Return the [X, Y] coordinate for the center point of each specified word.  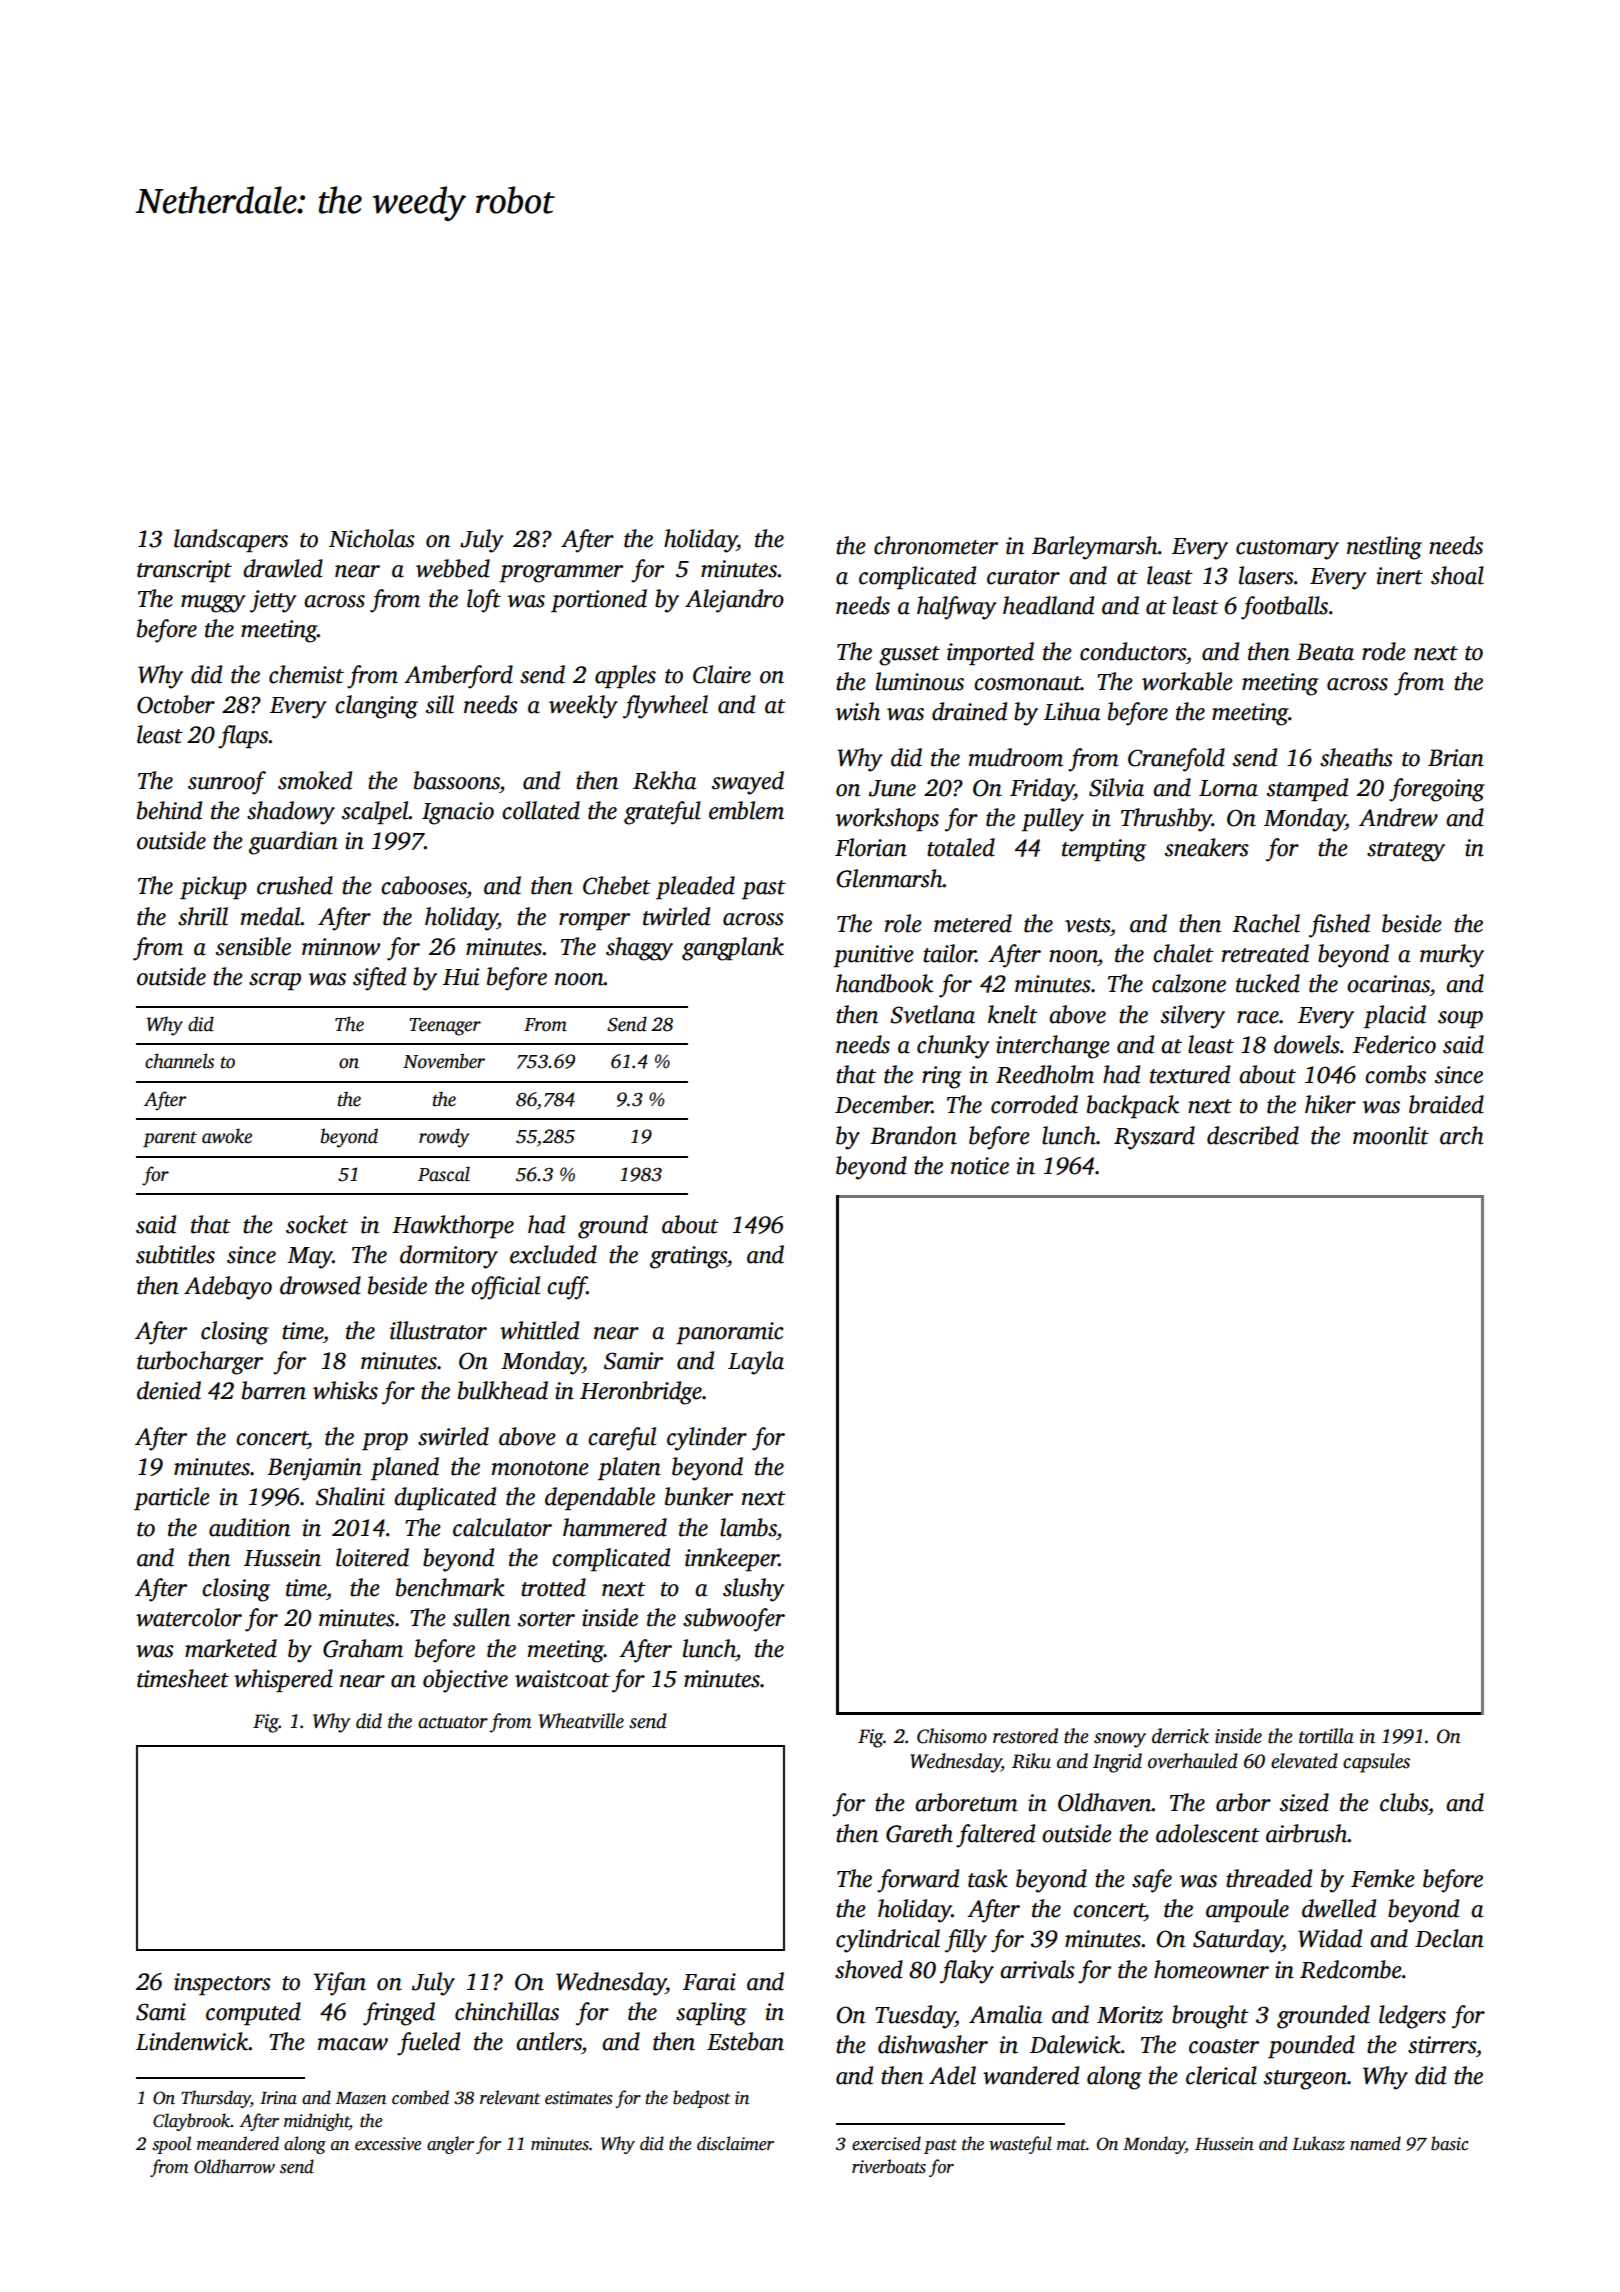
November [444, 1061]
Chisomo [952, 1736]
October [176, 704]
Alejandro [734, 601]
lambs [748, 1527]
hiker [1330, 1104]
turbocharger [200, 1363]
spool [171, 2145]
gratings [688, 1257]
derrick [1180, 1736]
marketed [231, 1648]
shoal [1457, 575]
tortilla [1326, 1736]
